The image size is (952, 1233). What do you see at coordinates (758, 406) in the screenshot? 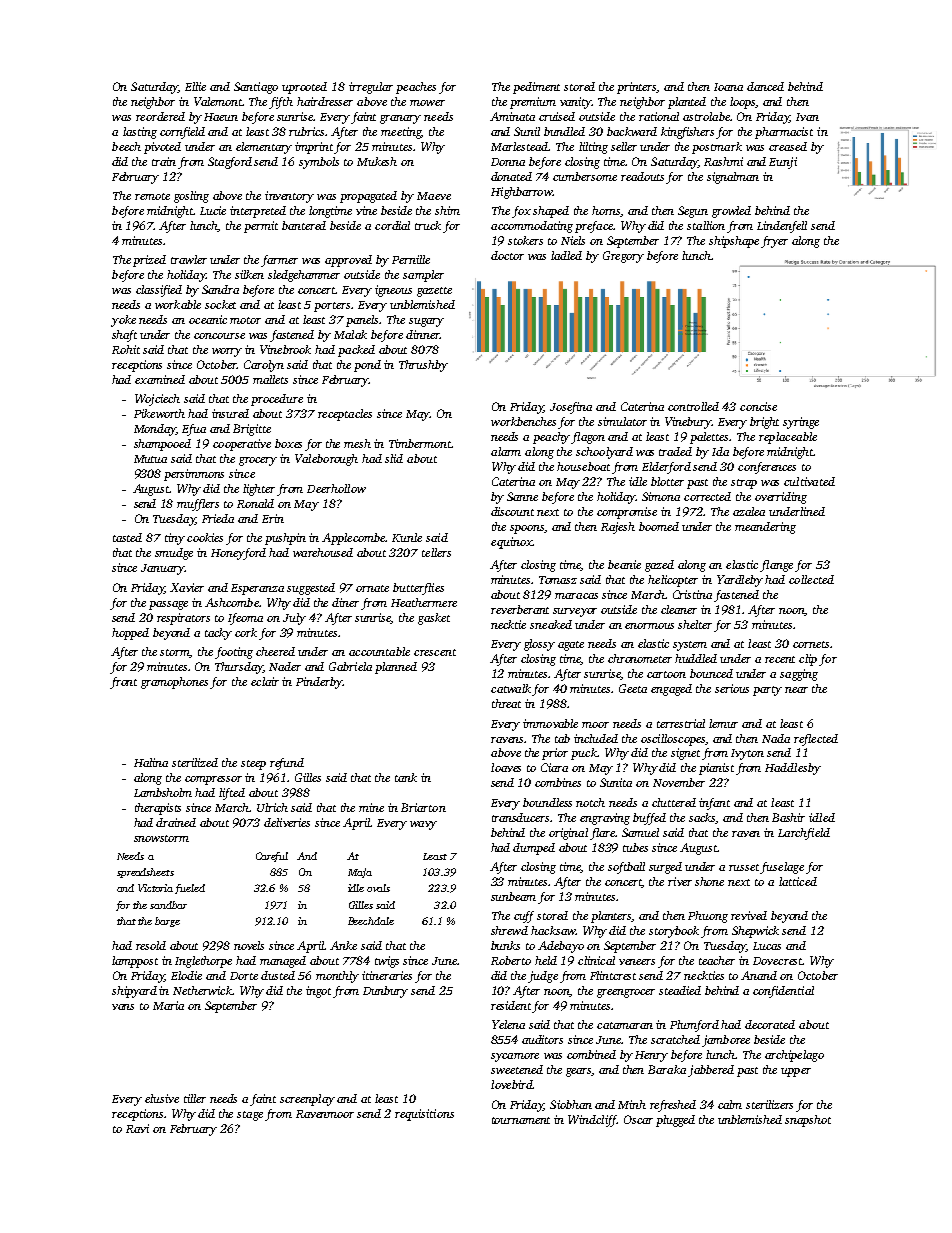
I see `concise` at bounding box center [758, 406].
